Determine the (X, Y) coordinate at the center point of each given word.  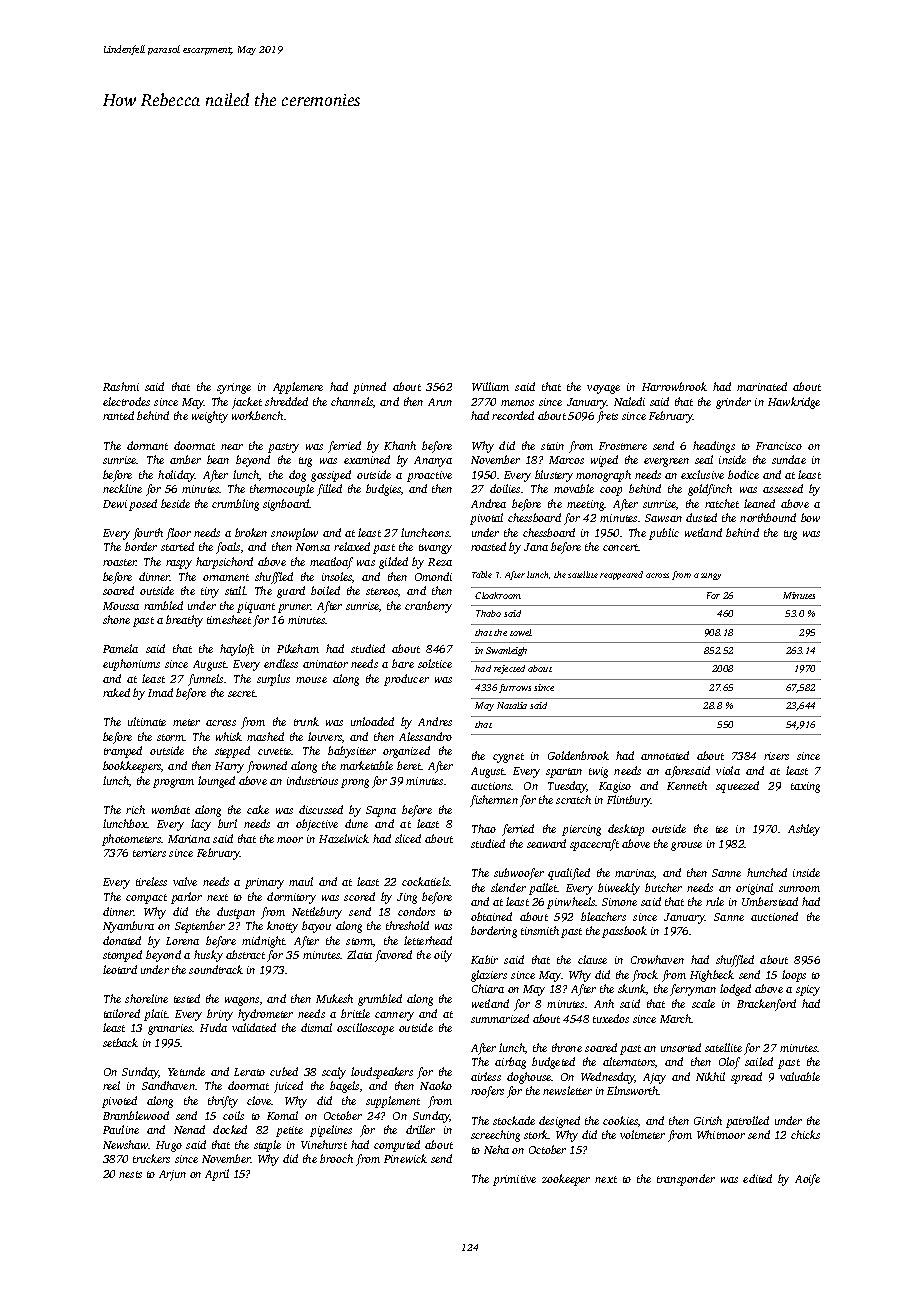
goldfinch (710, 490)
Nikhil (710, 1076)
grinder (733, 403)
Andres (435, 721)
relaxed (352, 546)
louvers (325, 736)
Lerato (249, 1072)
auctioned (774, 916)
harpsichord (224, 563)
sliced (408, 838)
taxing (805, 787)
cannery (394, 1016)
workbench (257, 415)
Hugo (169, 1146)
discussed (321, 809)
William (490, 386)
